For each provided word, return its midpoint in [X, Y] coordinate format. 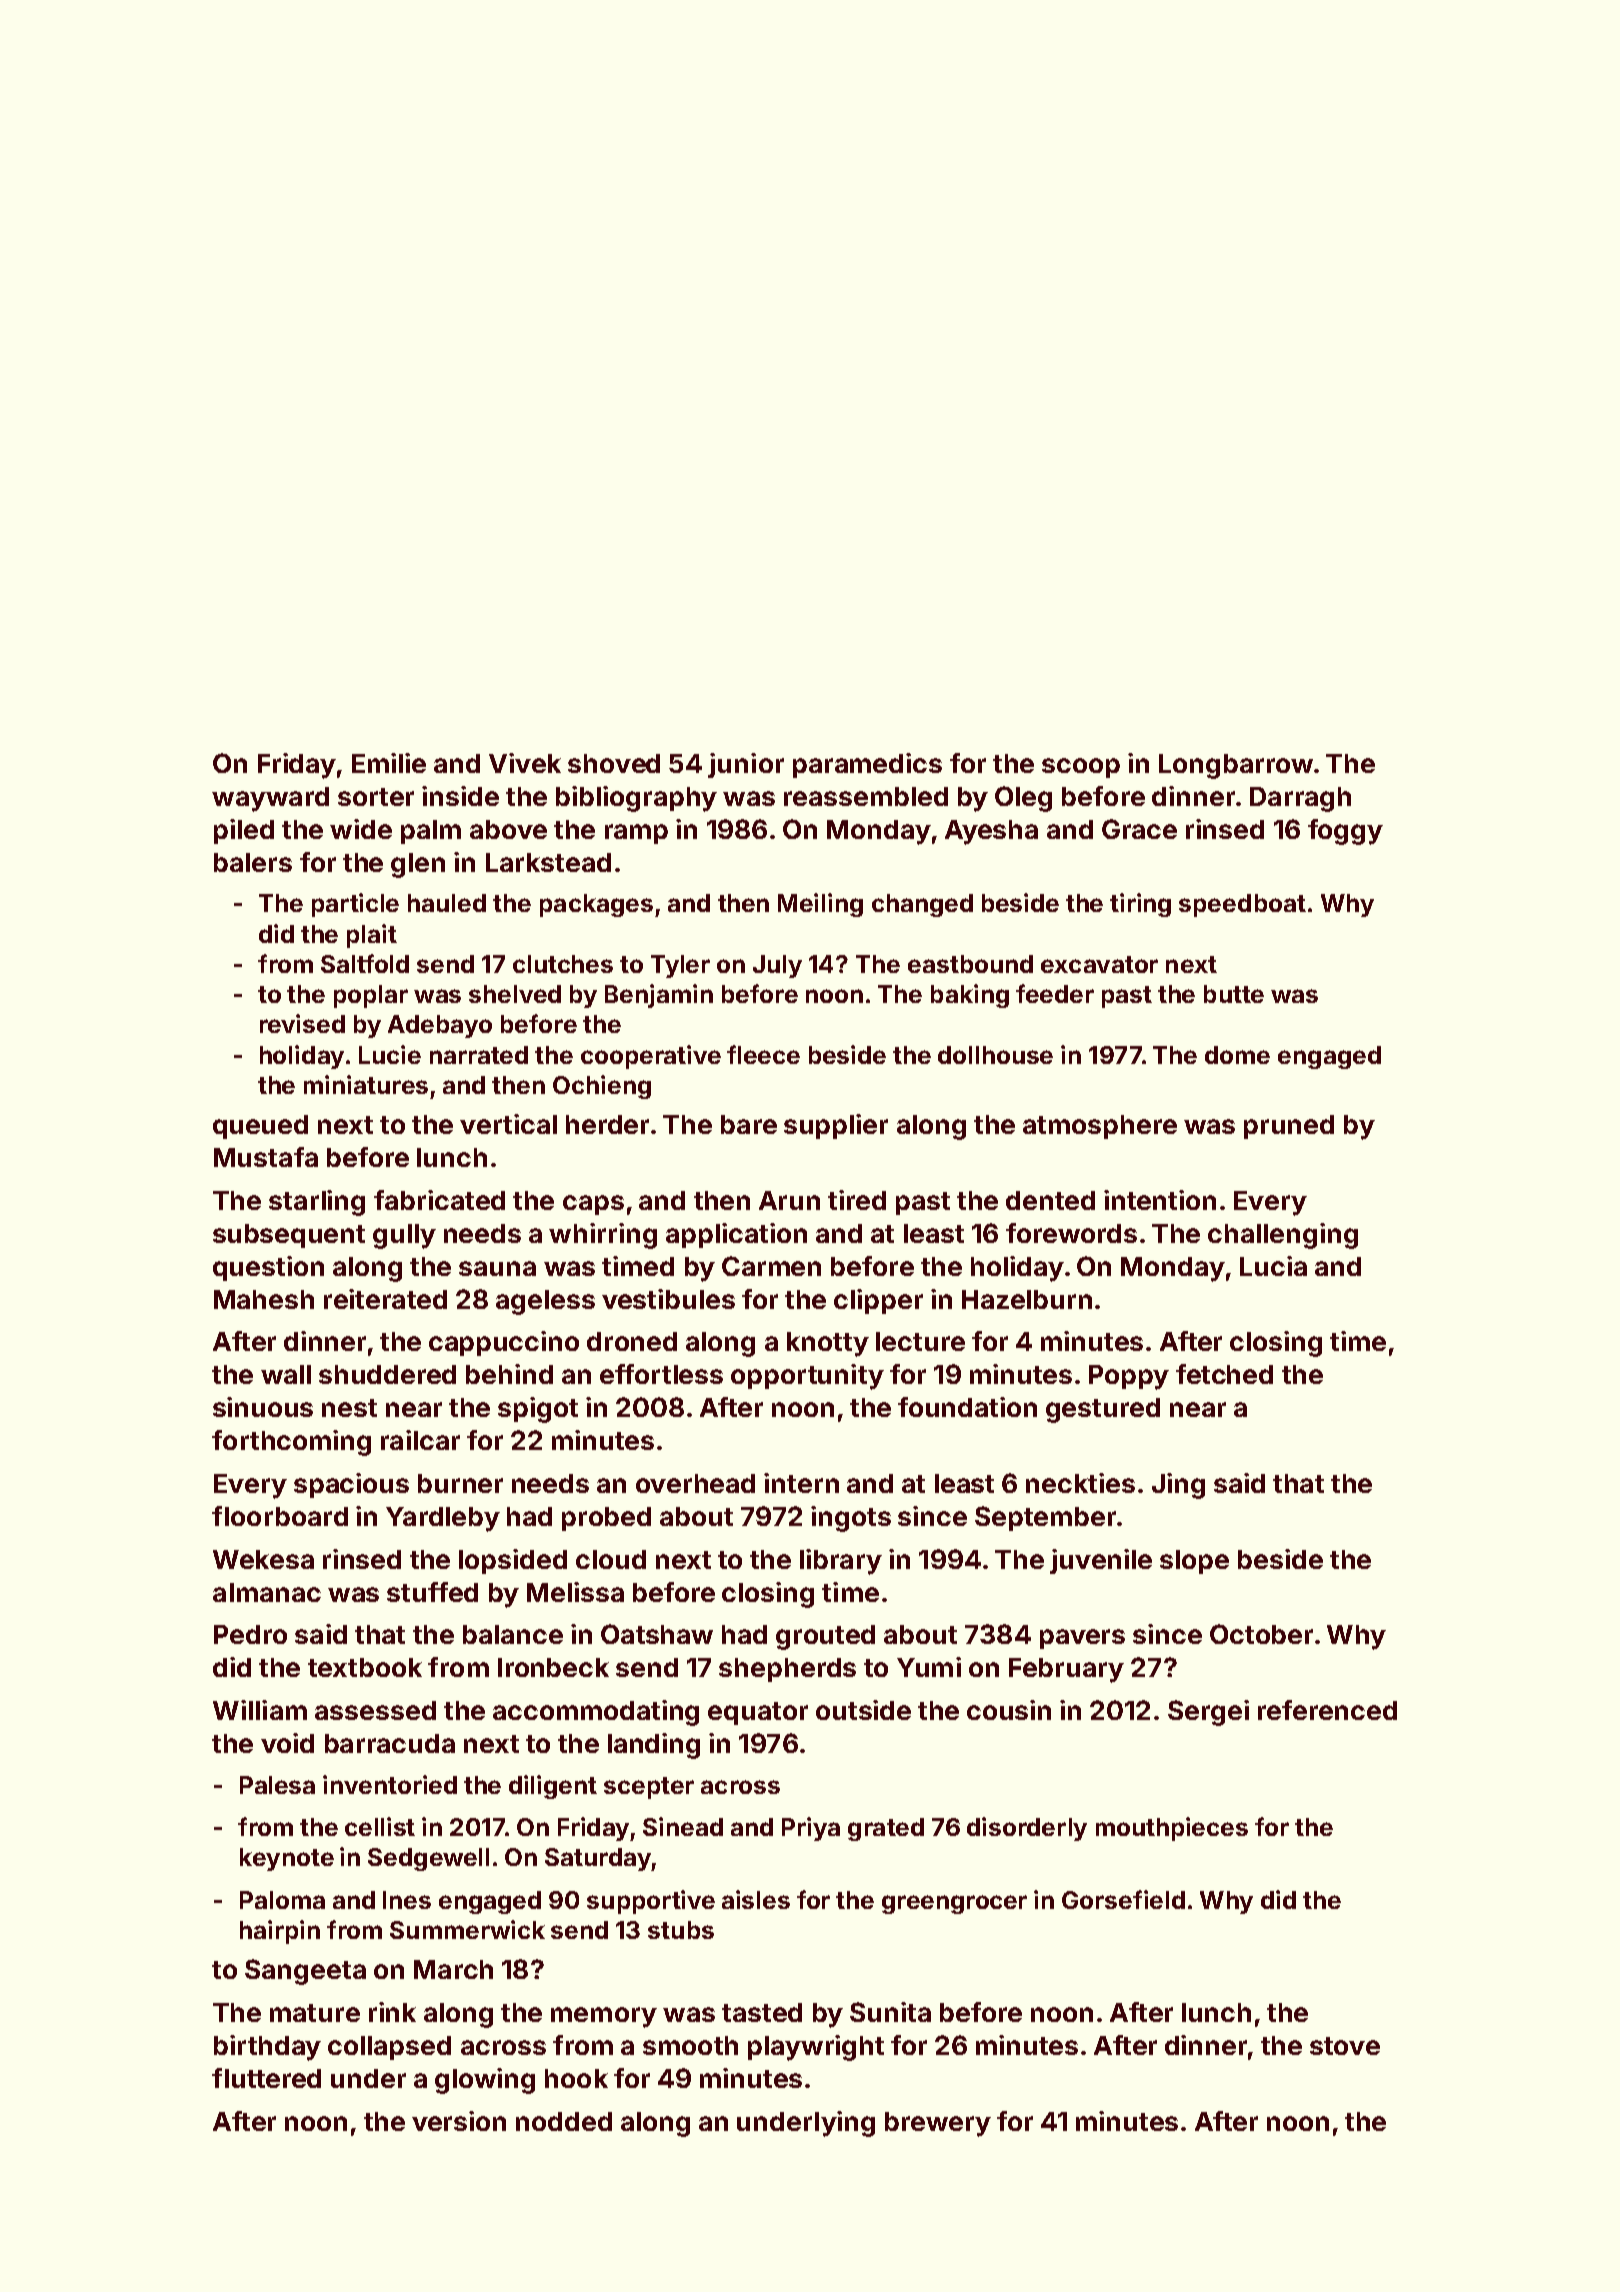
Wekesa [263, 1559]
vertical [508, 1124]
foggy [1345, 832]
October [1261, 1634]
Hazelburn [1027, 1299]
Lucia [1273, 1266]
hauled [447, 903]
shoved [614, 763]
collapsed [389, 2048]
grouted [825, 1637]
